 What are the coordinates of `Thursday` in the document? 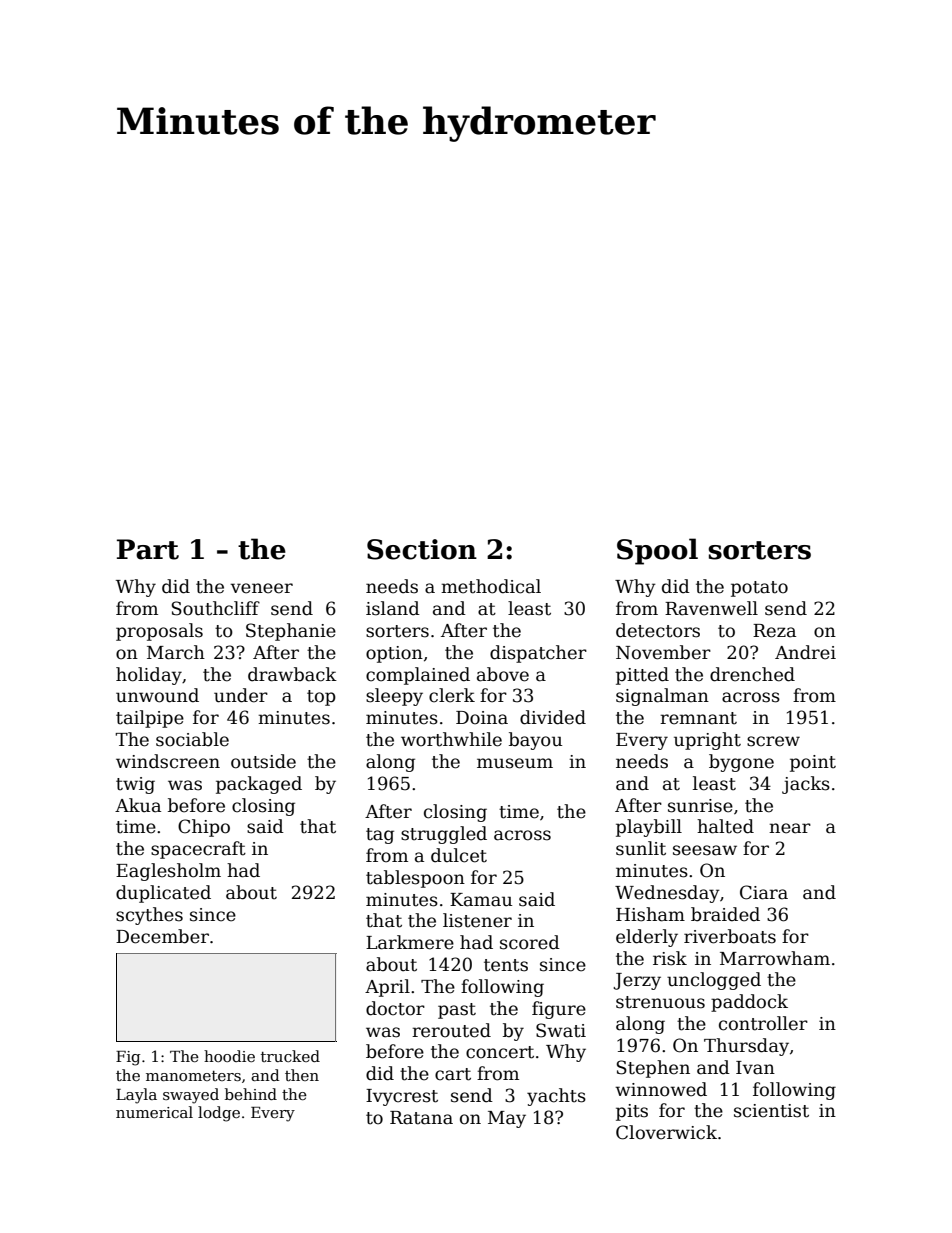 It's located at (746, 1047).
